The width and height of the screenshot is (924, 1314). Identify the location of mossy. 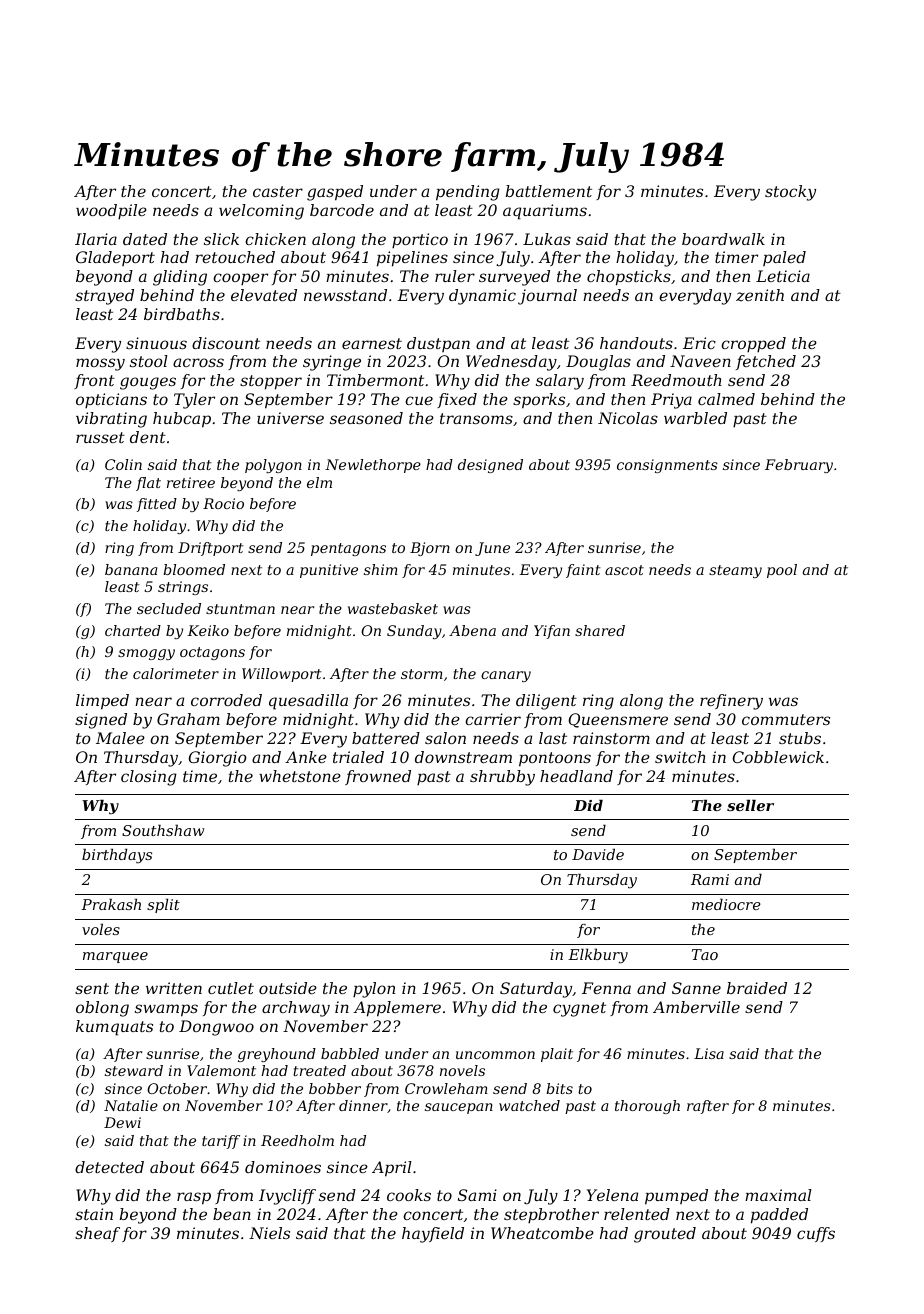
(100, 364).
